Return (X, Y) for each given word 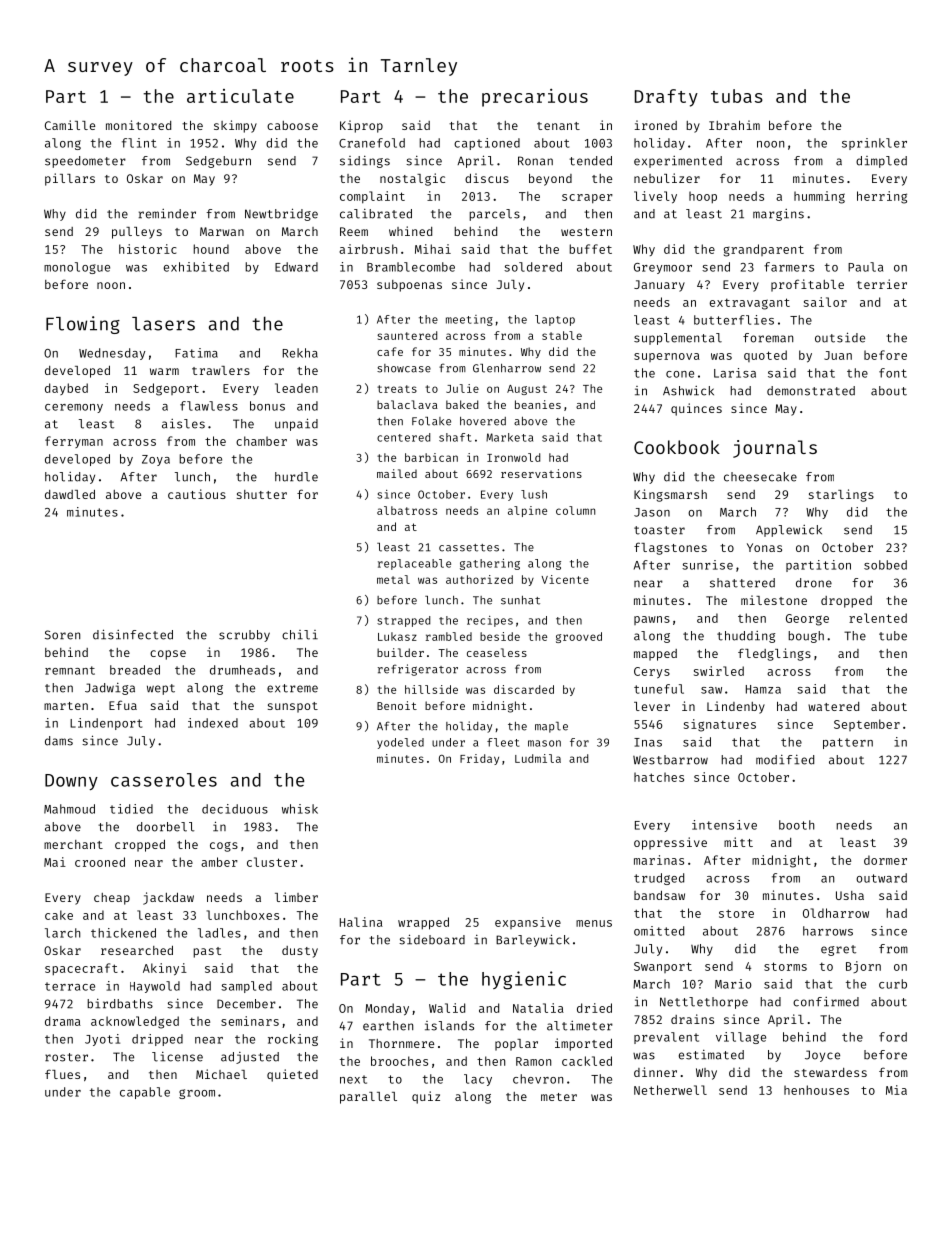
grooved (579, 637)
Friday (479, 759)
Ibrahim (734, 125)
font (893, 373)
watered (833, 706)
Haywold (155, 987)
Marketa (509, 437)
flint (139, 143)
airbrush (368, 249)
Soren (62, 635)
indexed (213, 723)
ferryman (74, 442)
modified (785, 760)
